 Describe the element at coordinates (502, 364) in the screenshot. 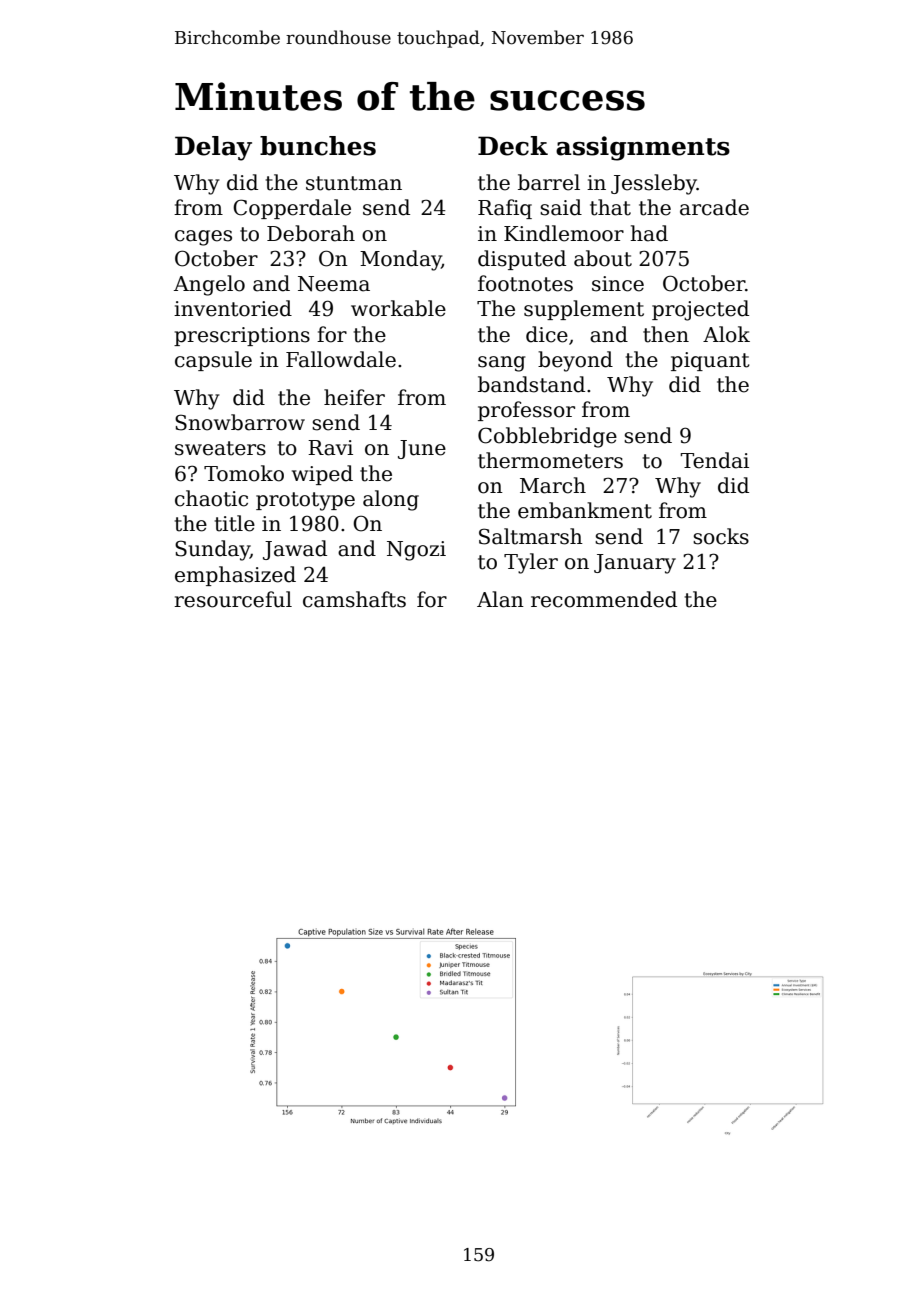

I see `sang` at that location.
